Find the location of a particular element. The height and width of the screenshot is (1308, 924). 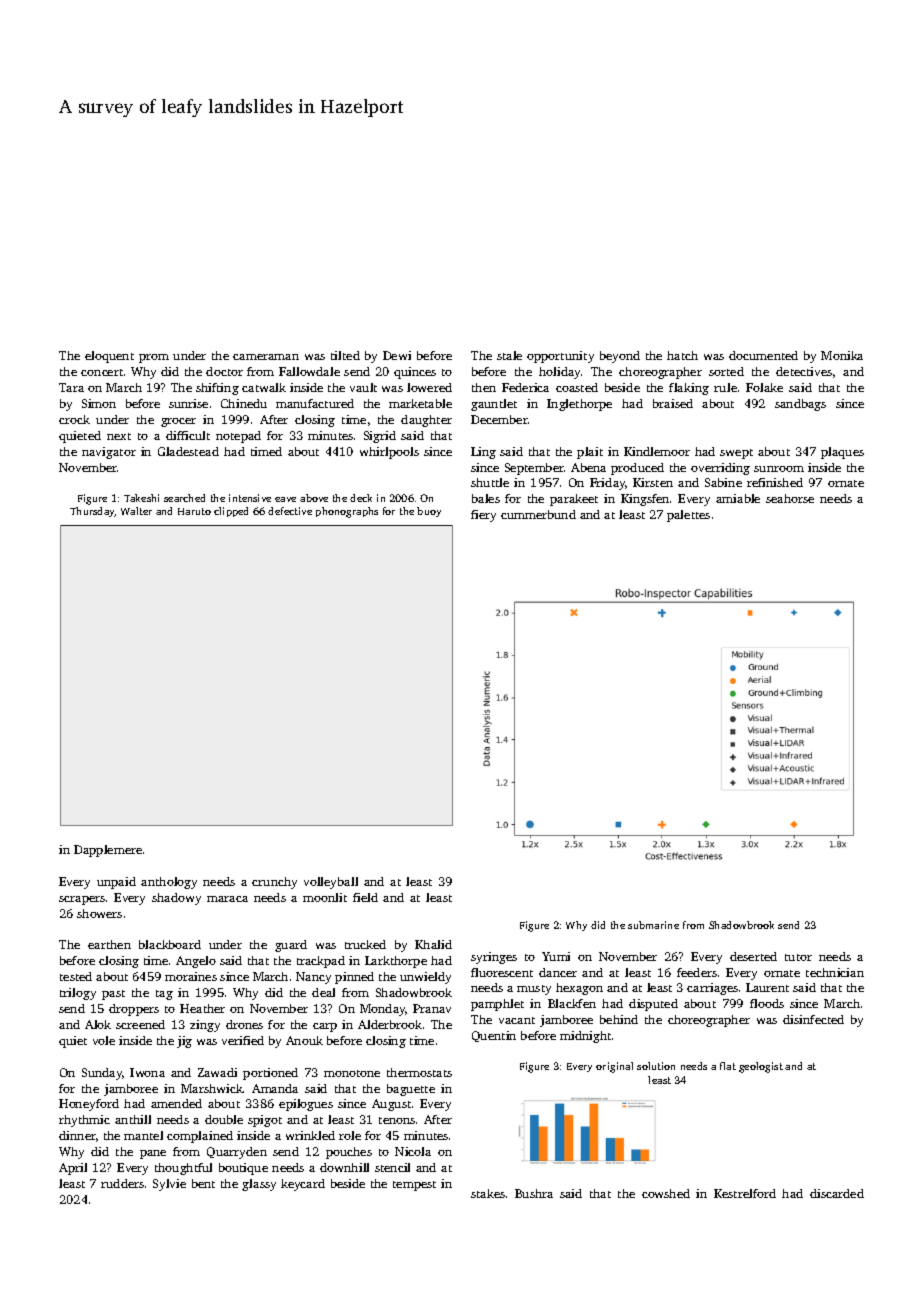

Monika is located at coordinates (842, 355).
